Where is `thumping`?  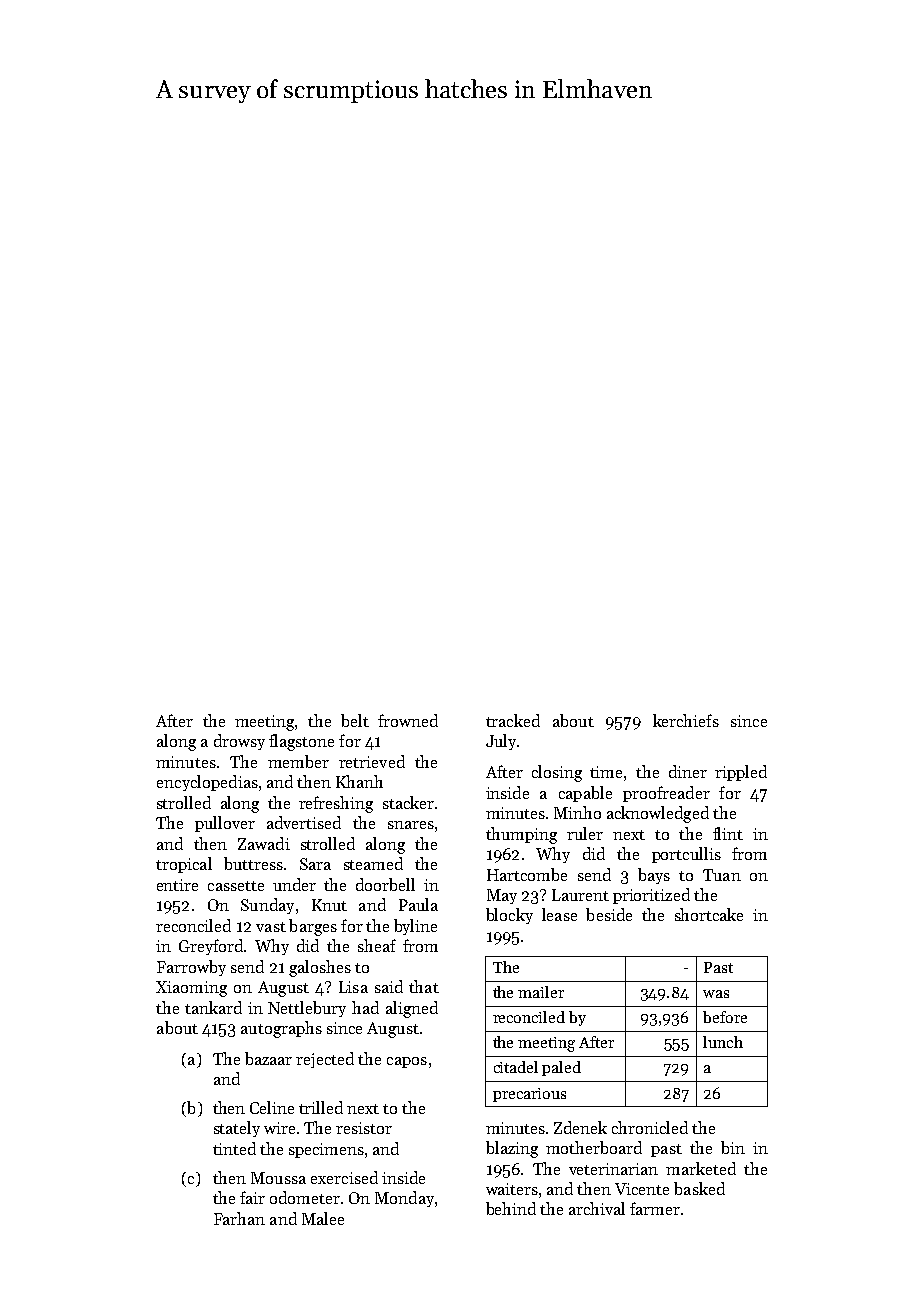 thumping is located at coordinates (521, 835).
